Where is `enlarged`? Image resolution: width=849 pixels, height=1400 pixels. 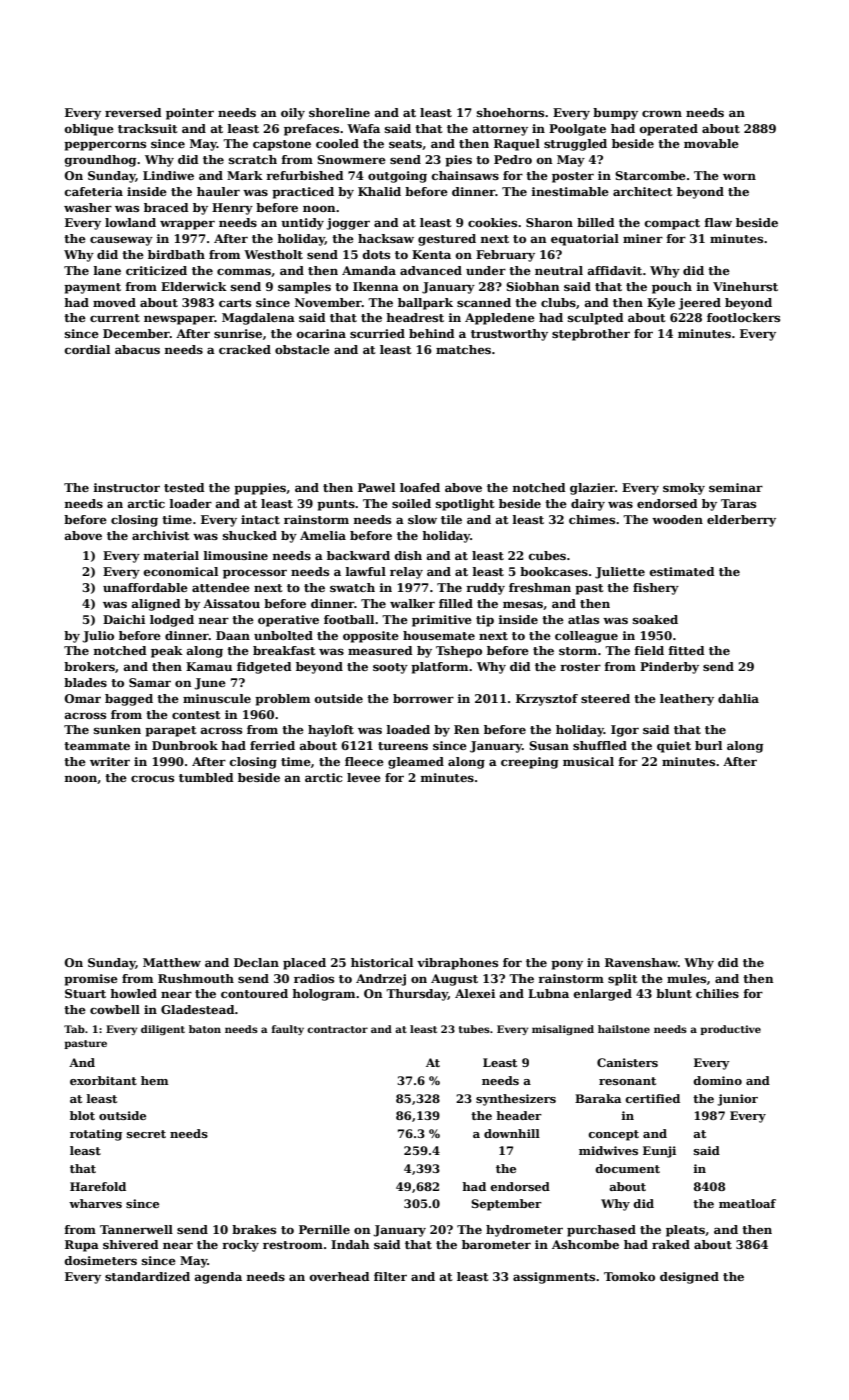 enlarged is located at coordinates (603, 995).
